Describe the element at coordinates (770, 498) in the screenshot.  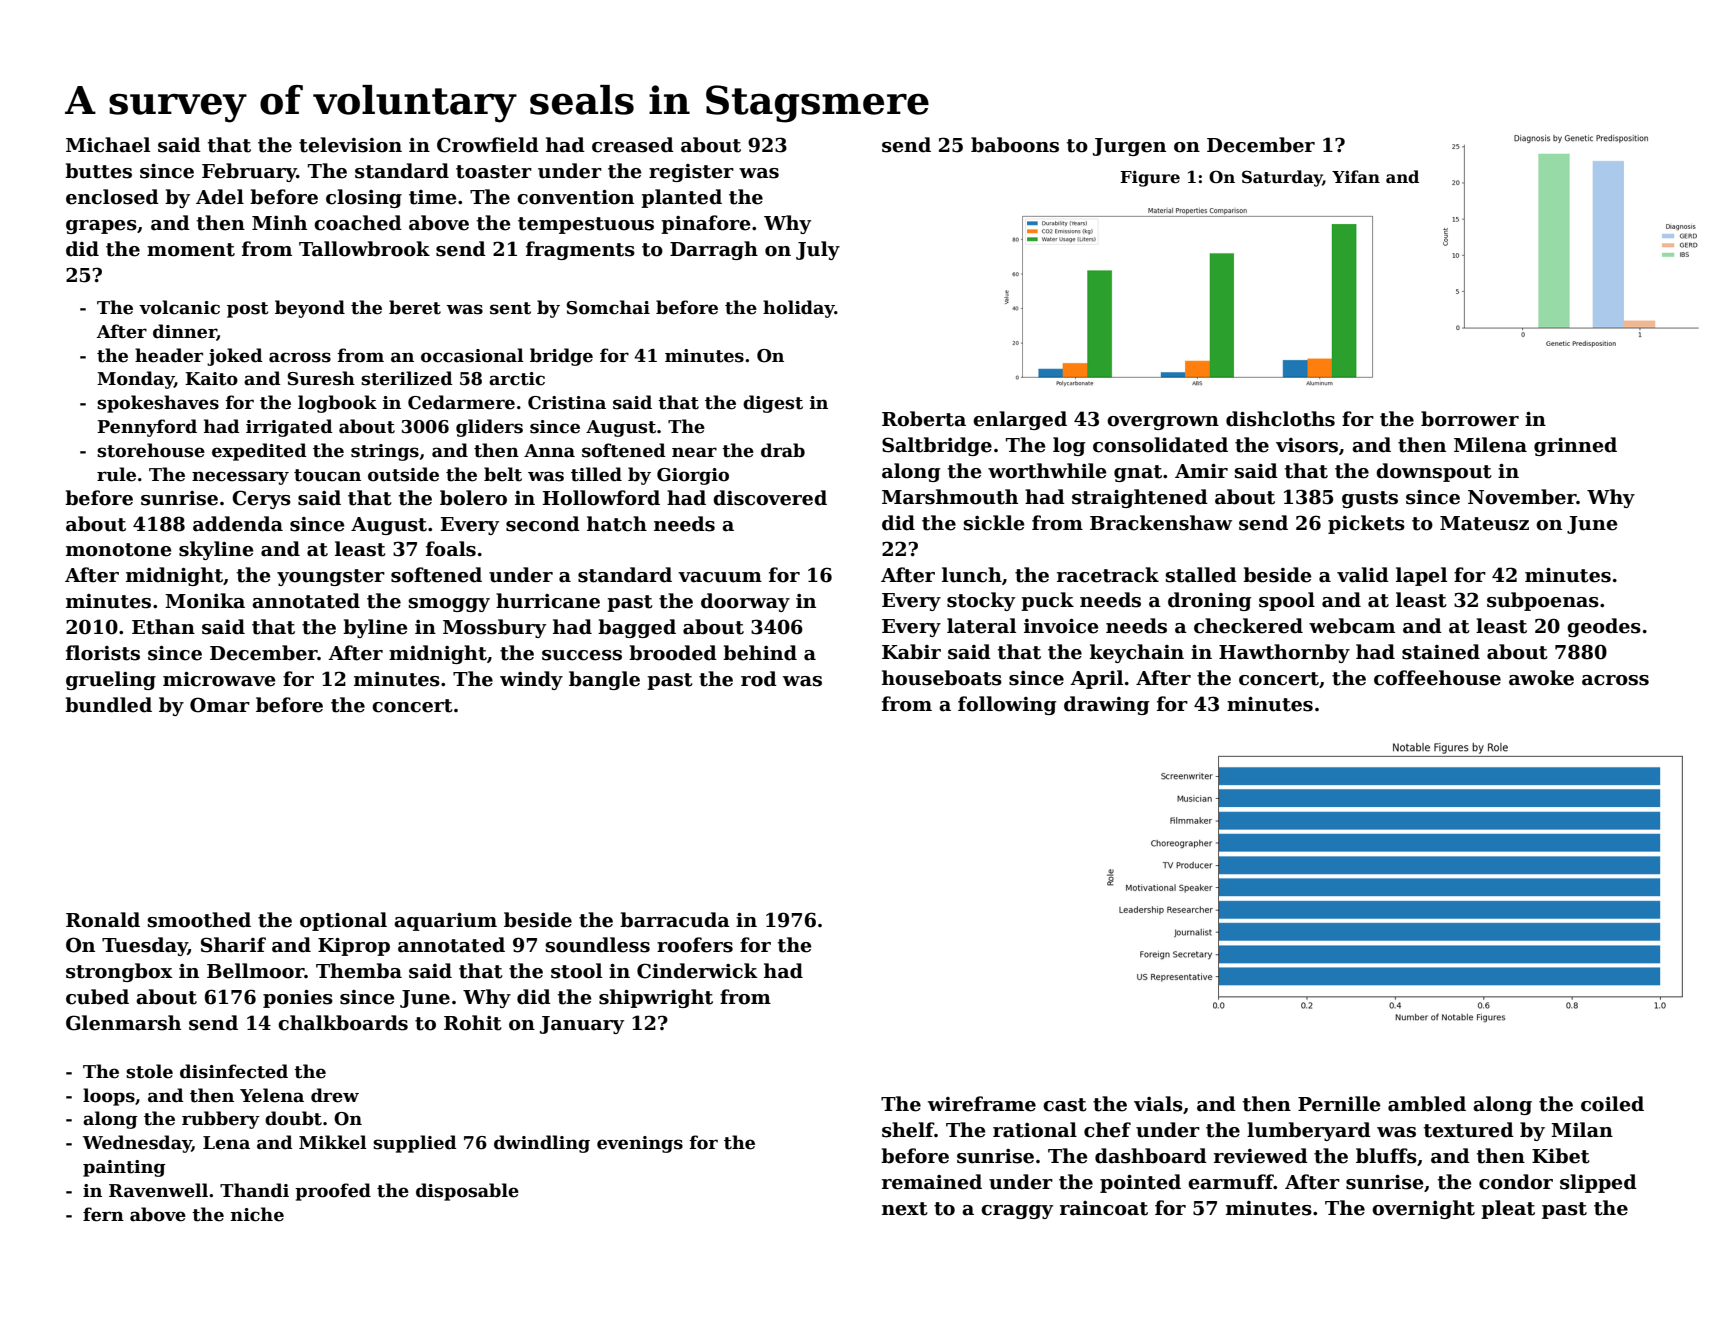
I see `discovered` at that location.
